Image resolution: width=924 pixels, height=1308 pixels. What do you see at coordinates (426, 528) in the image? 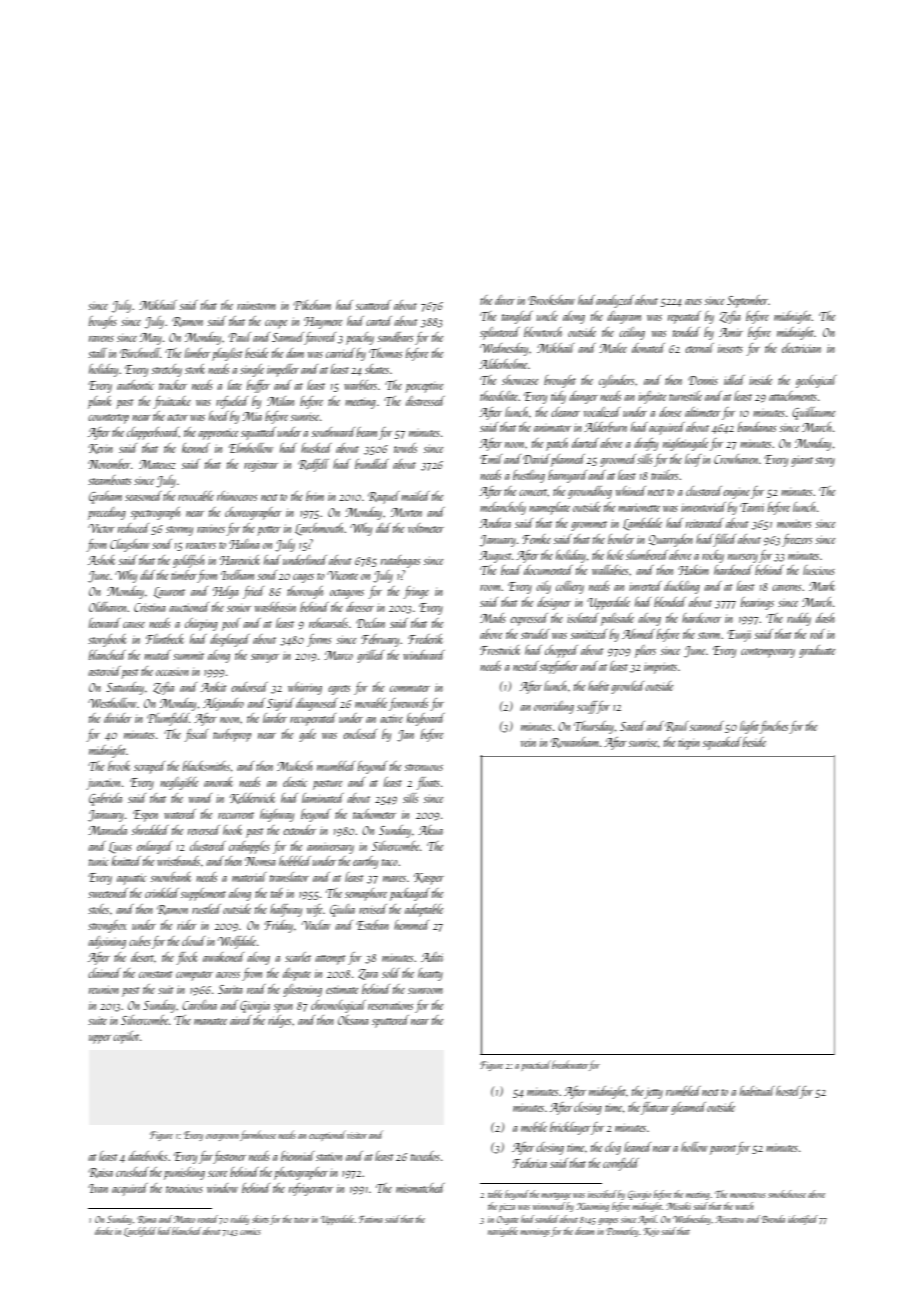
I see `voltmeter` at bounding box center [426, 528].
